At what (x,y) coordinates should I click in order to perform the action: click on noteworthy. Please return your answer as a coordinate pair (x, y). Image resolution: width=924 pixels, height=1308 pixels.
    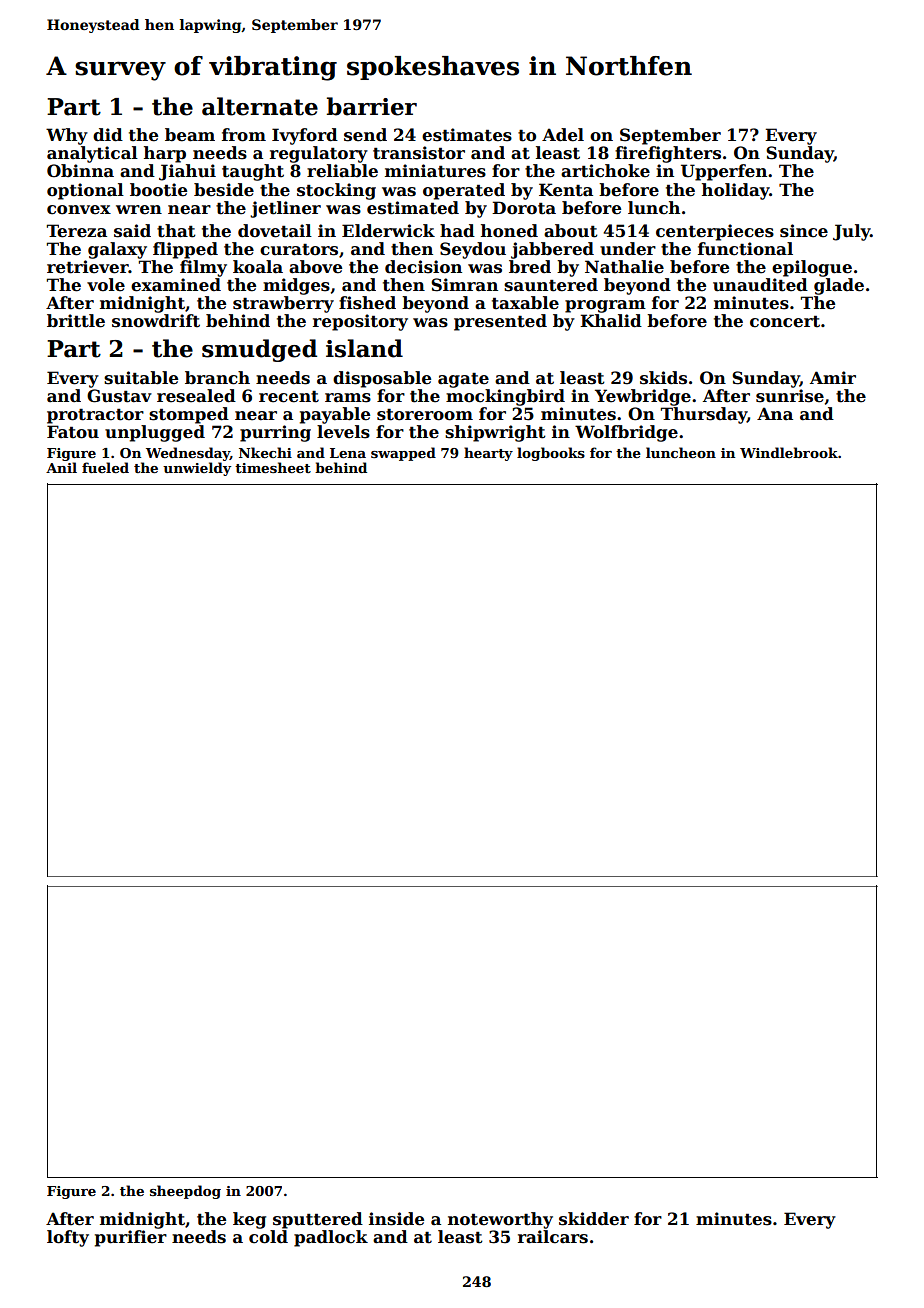
    Looking at the image, I should click on (500, 1220).
